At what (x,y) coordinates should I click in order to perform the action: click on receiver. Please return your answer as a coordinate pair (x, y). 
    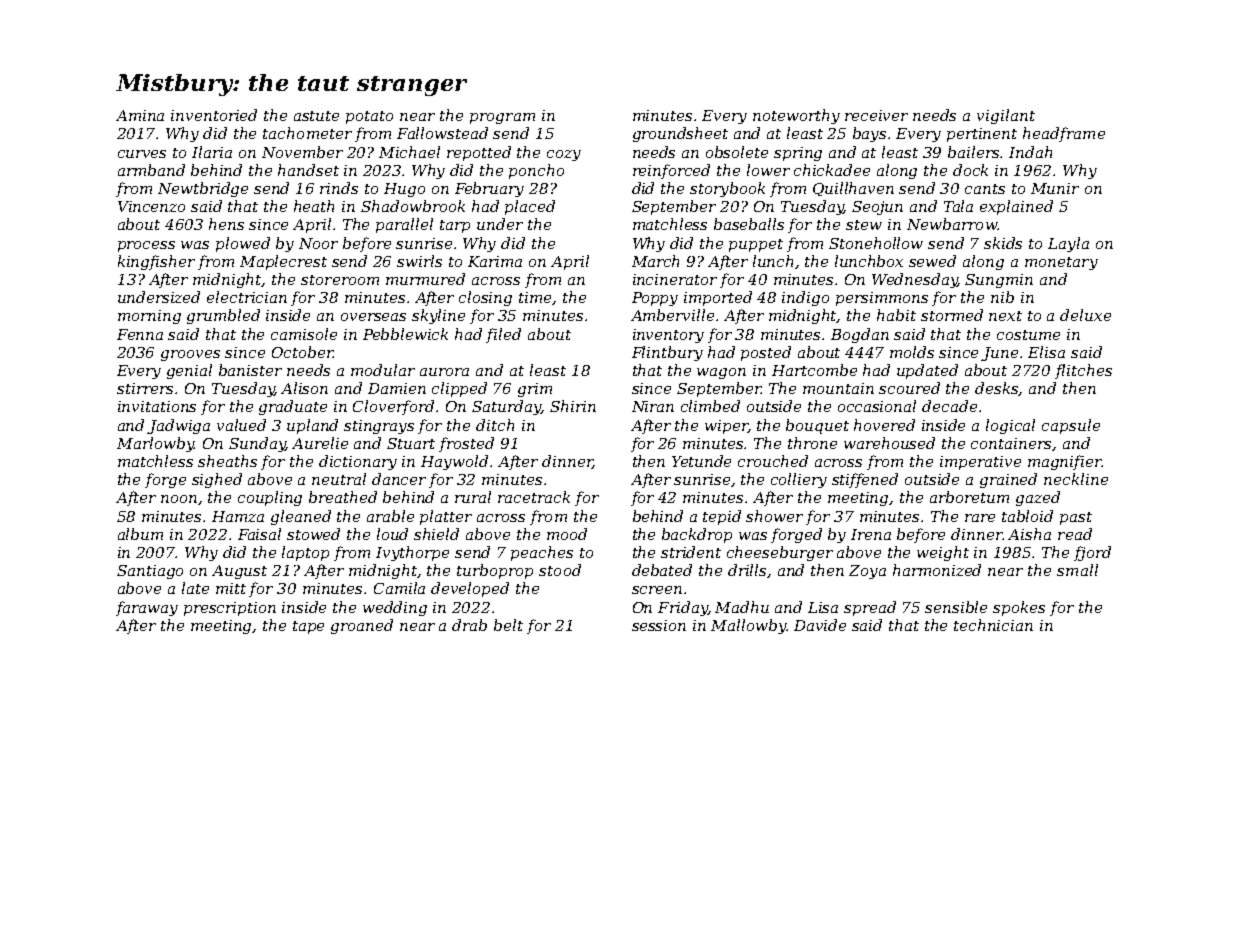
    Looking at the image, I should click on (876, 115).
